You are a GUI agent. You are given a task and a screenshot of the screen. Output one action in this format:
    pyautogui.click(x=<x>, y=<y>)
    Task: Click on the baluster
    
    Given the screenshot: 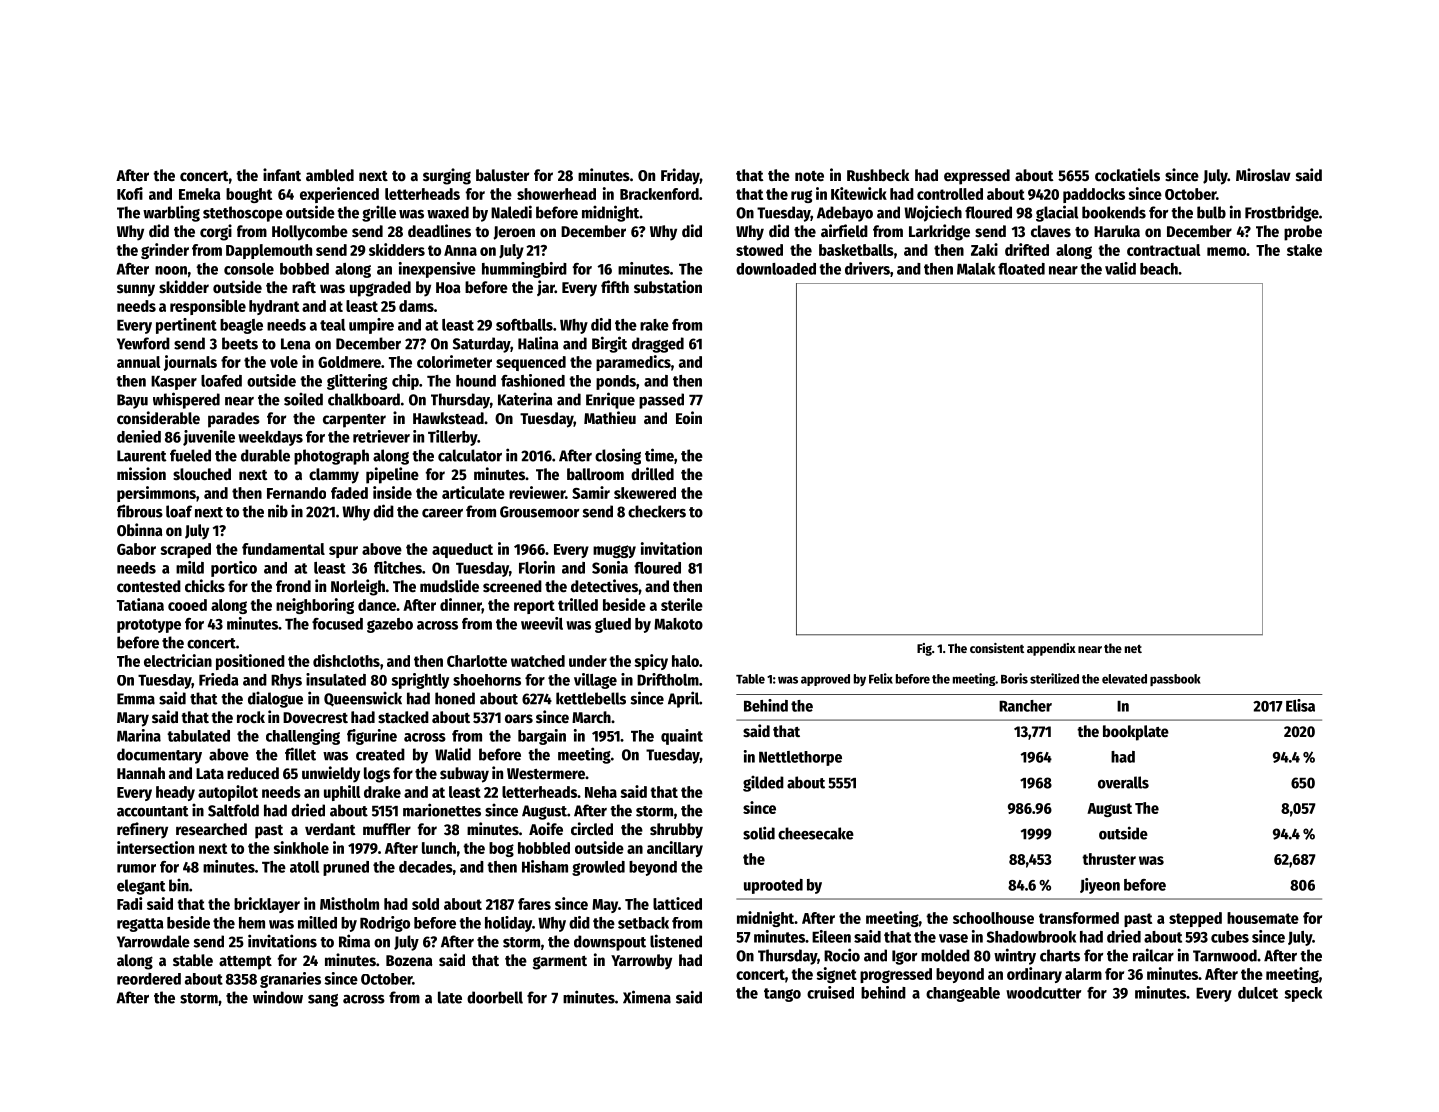 What is the action you would take?
    pyautogui.click(x=502, y=175)
